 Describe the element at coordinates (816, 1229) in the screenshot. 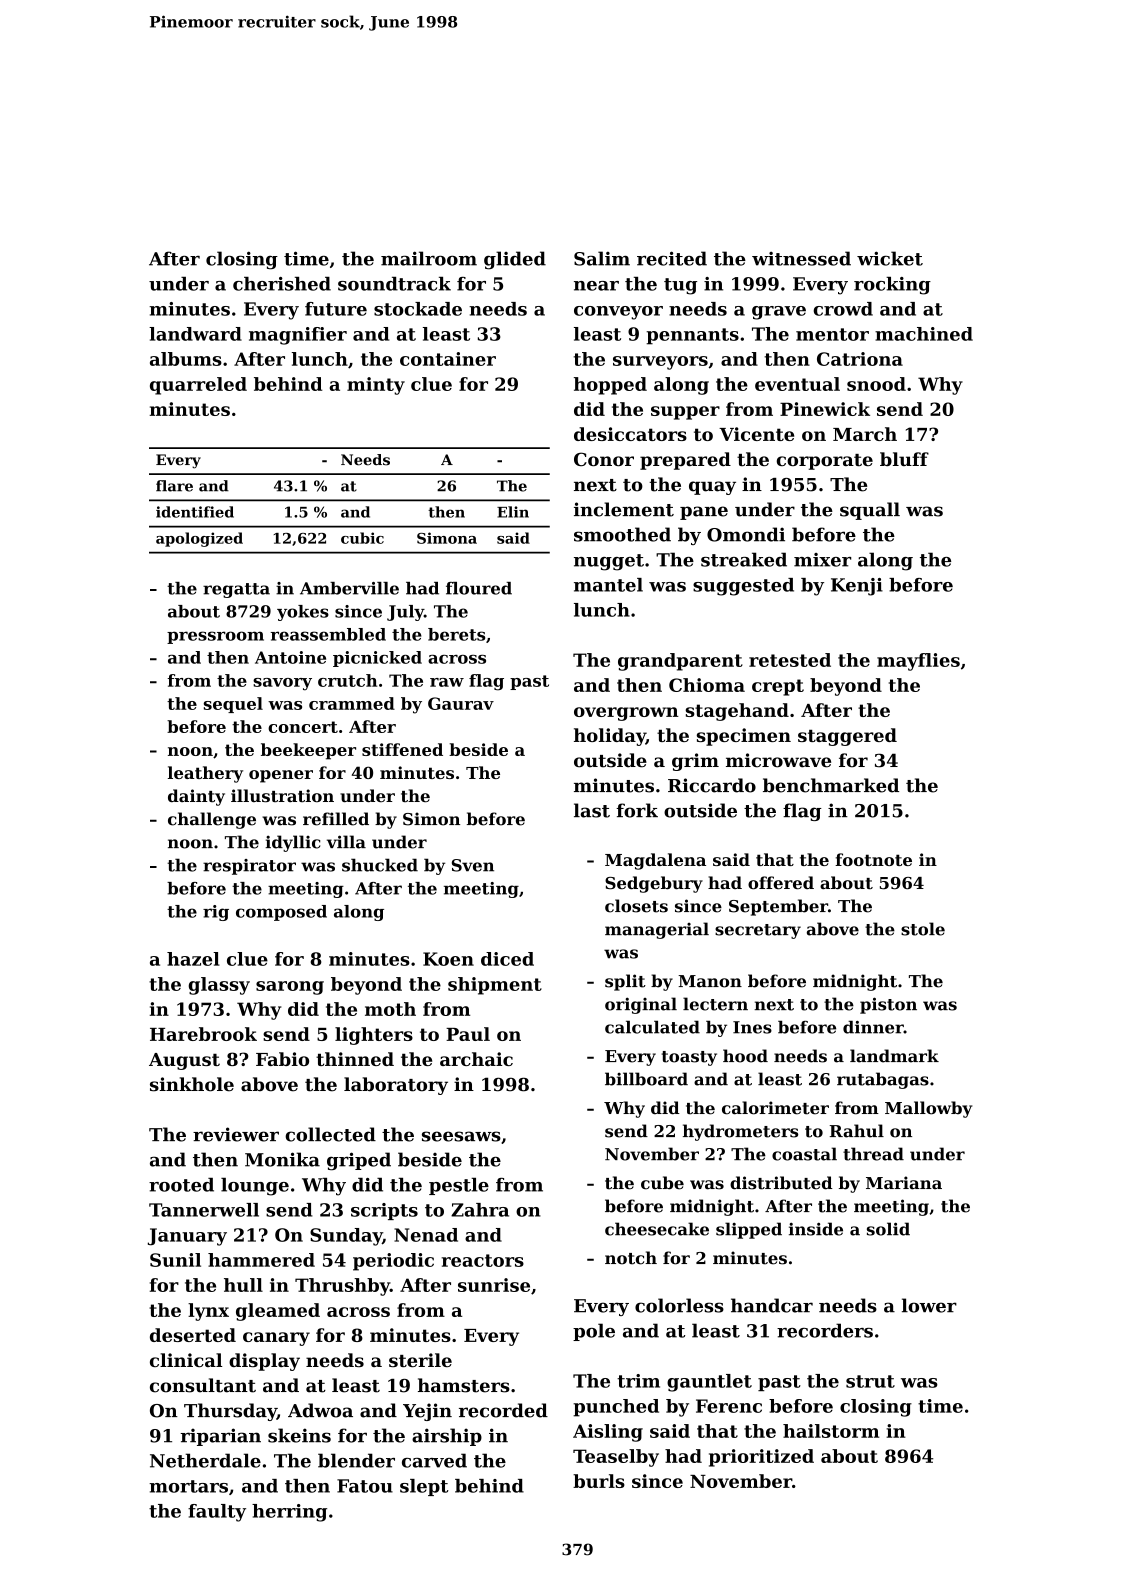

I see `inside` at that location.
